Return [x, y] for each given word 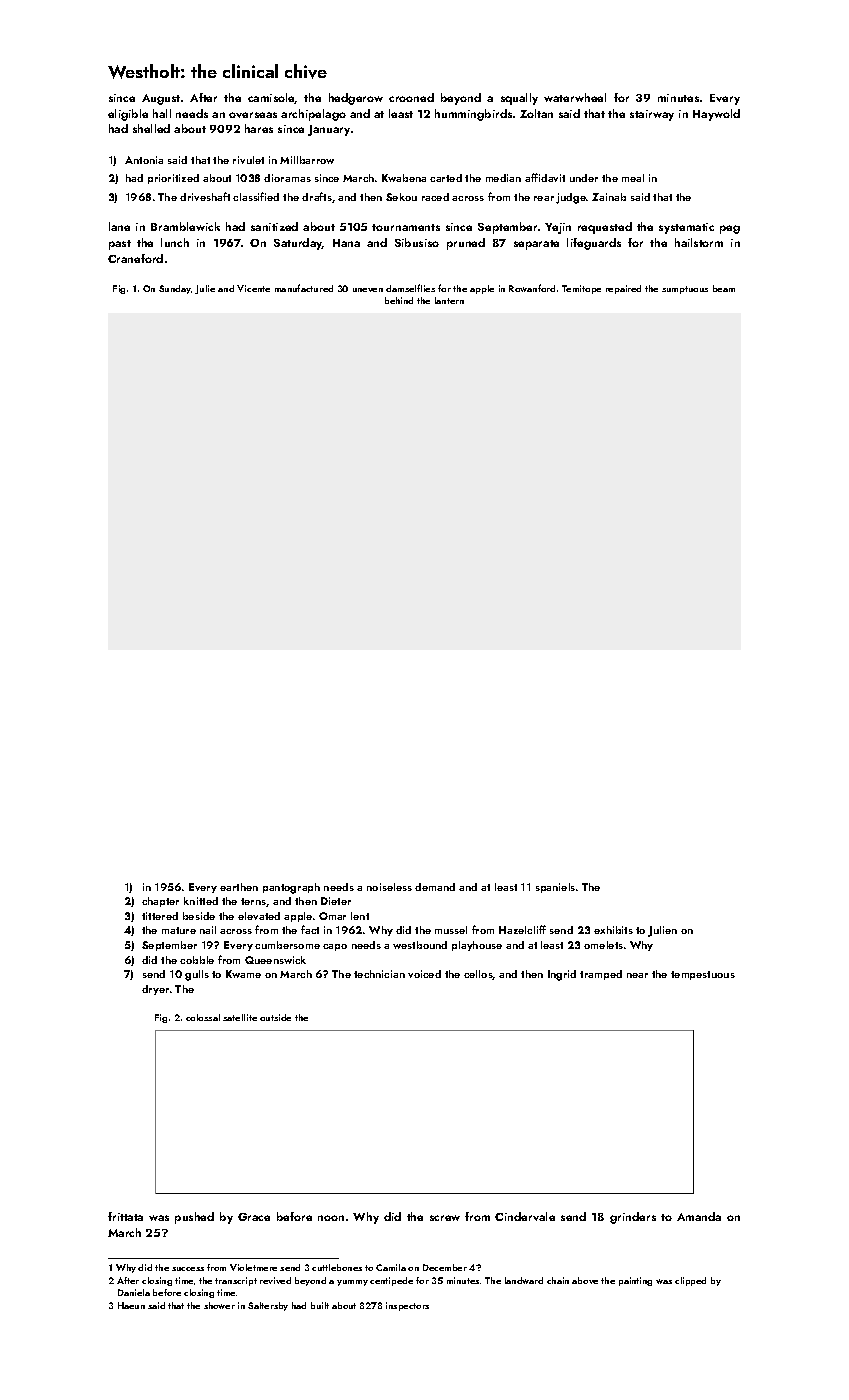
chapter [160, 902]
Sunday [175, 289]
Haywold [716, 115]
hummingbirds [473, 115]
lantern [449, 300]
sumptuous [685, 290]
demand [435, 887]
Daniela [134, 1292]
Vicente [253, 288]
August [161, 99]
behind [399, 300]
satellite [240, 1017]
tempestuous [703, 975]
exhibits [613, 930]
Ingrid [562, 975]
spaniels [555, 888]
